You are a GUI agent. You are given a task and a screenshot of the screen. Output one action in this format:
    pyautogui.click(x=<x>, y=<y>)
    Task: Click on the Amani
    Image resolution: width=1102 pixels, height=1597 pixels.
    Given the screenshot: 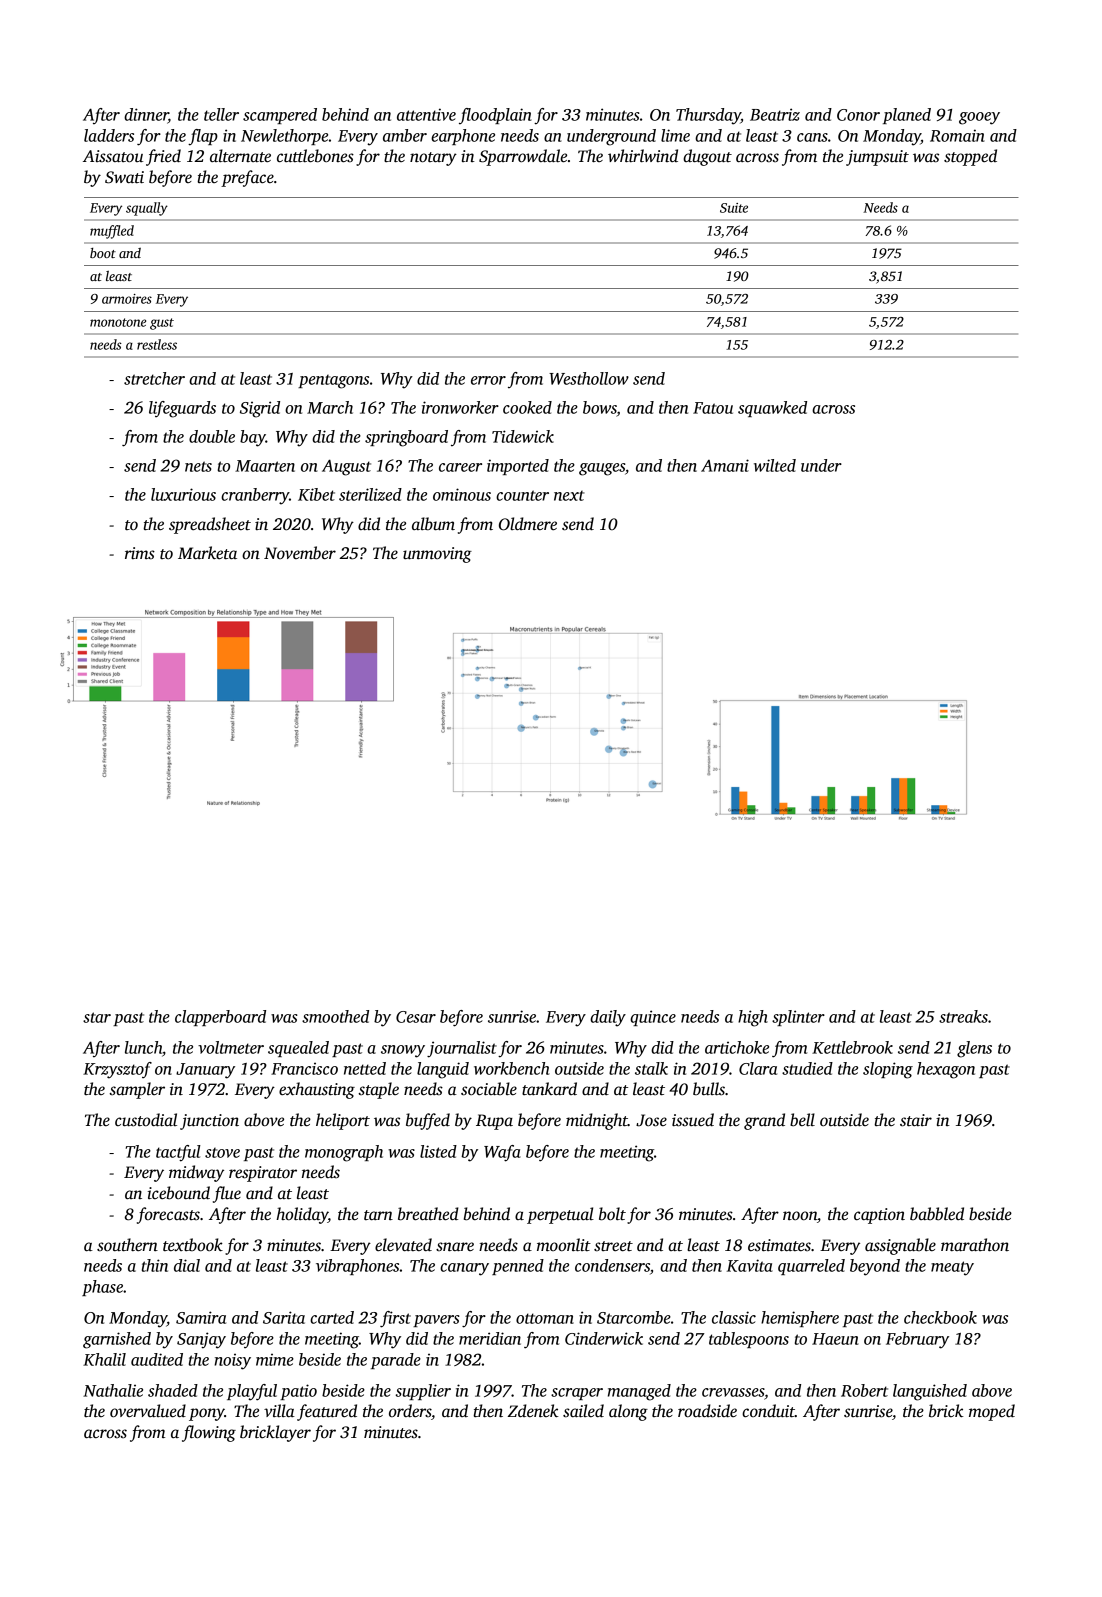 What is the action you would take?
    pyautogui.click(x=725, y=465)
